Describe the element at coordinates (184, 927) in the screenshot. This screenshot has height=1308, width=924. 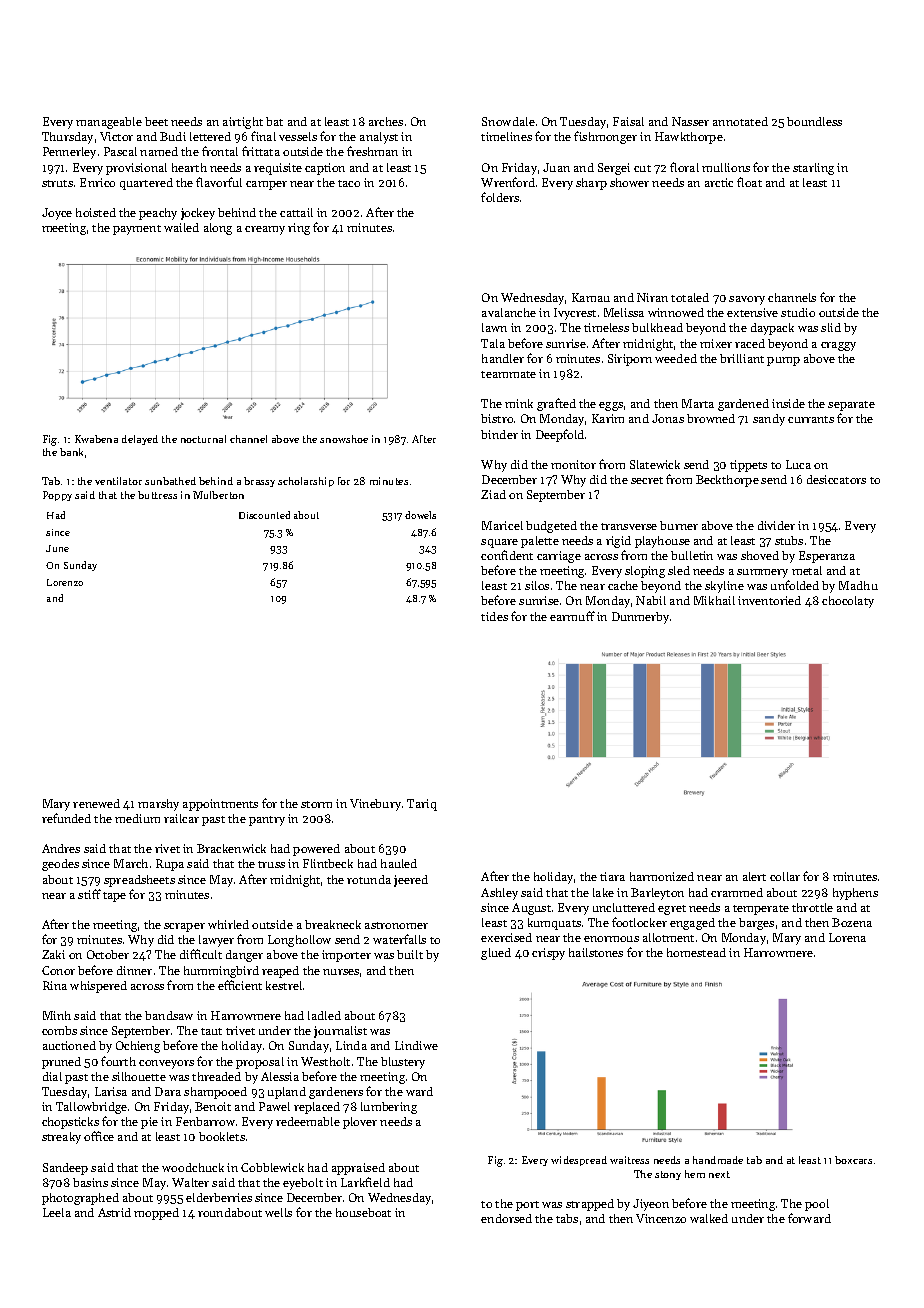
I see `scraper` at that location.
